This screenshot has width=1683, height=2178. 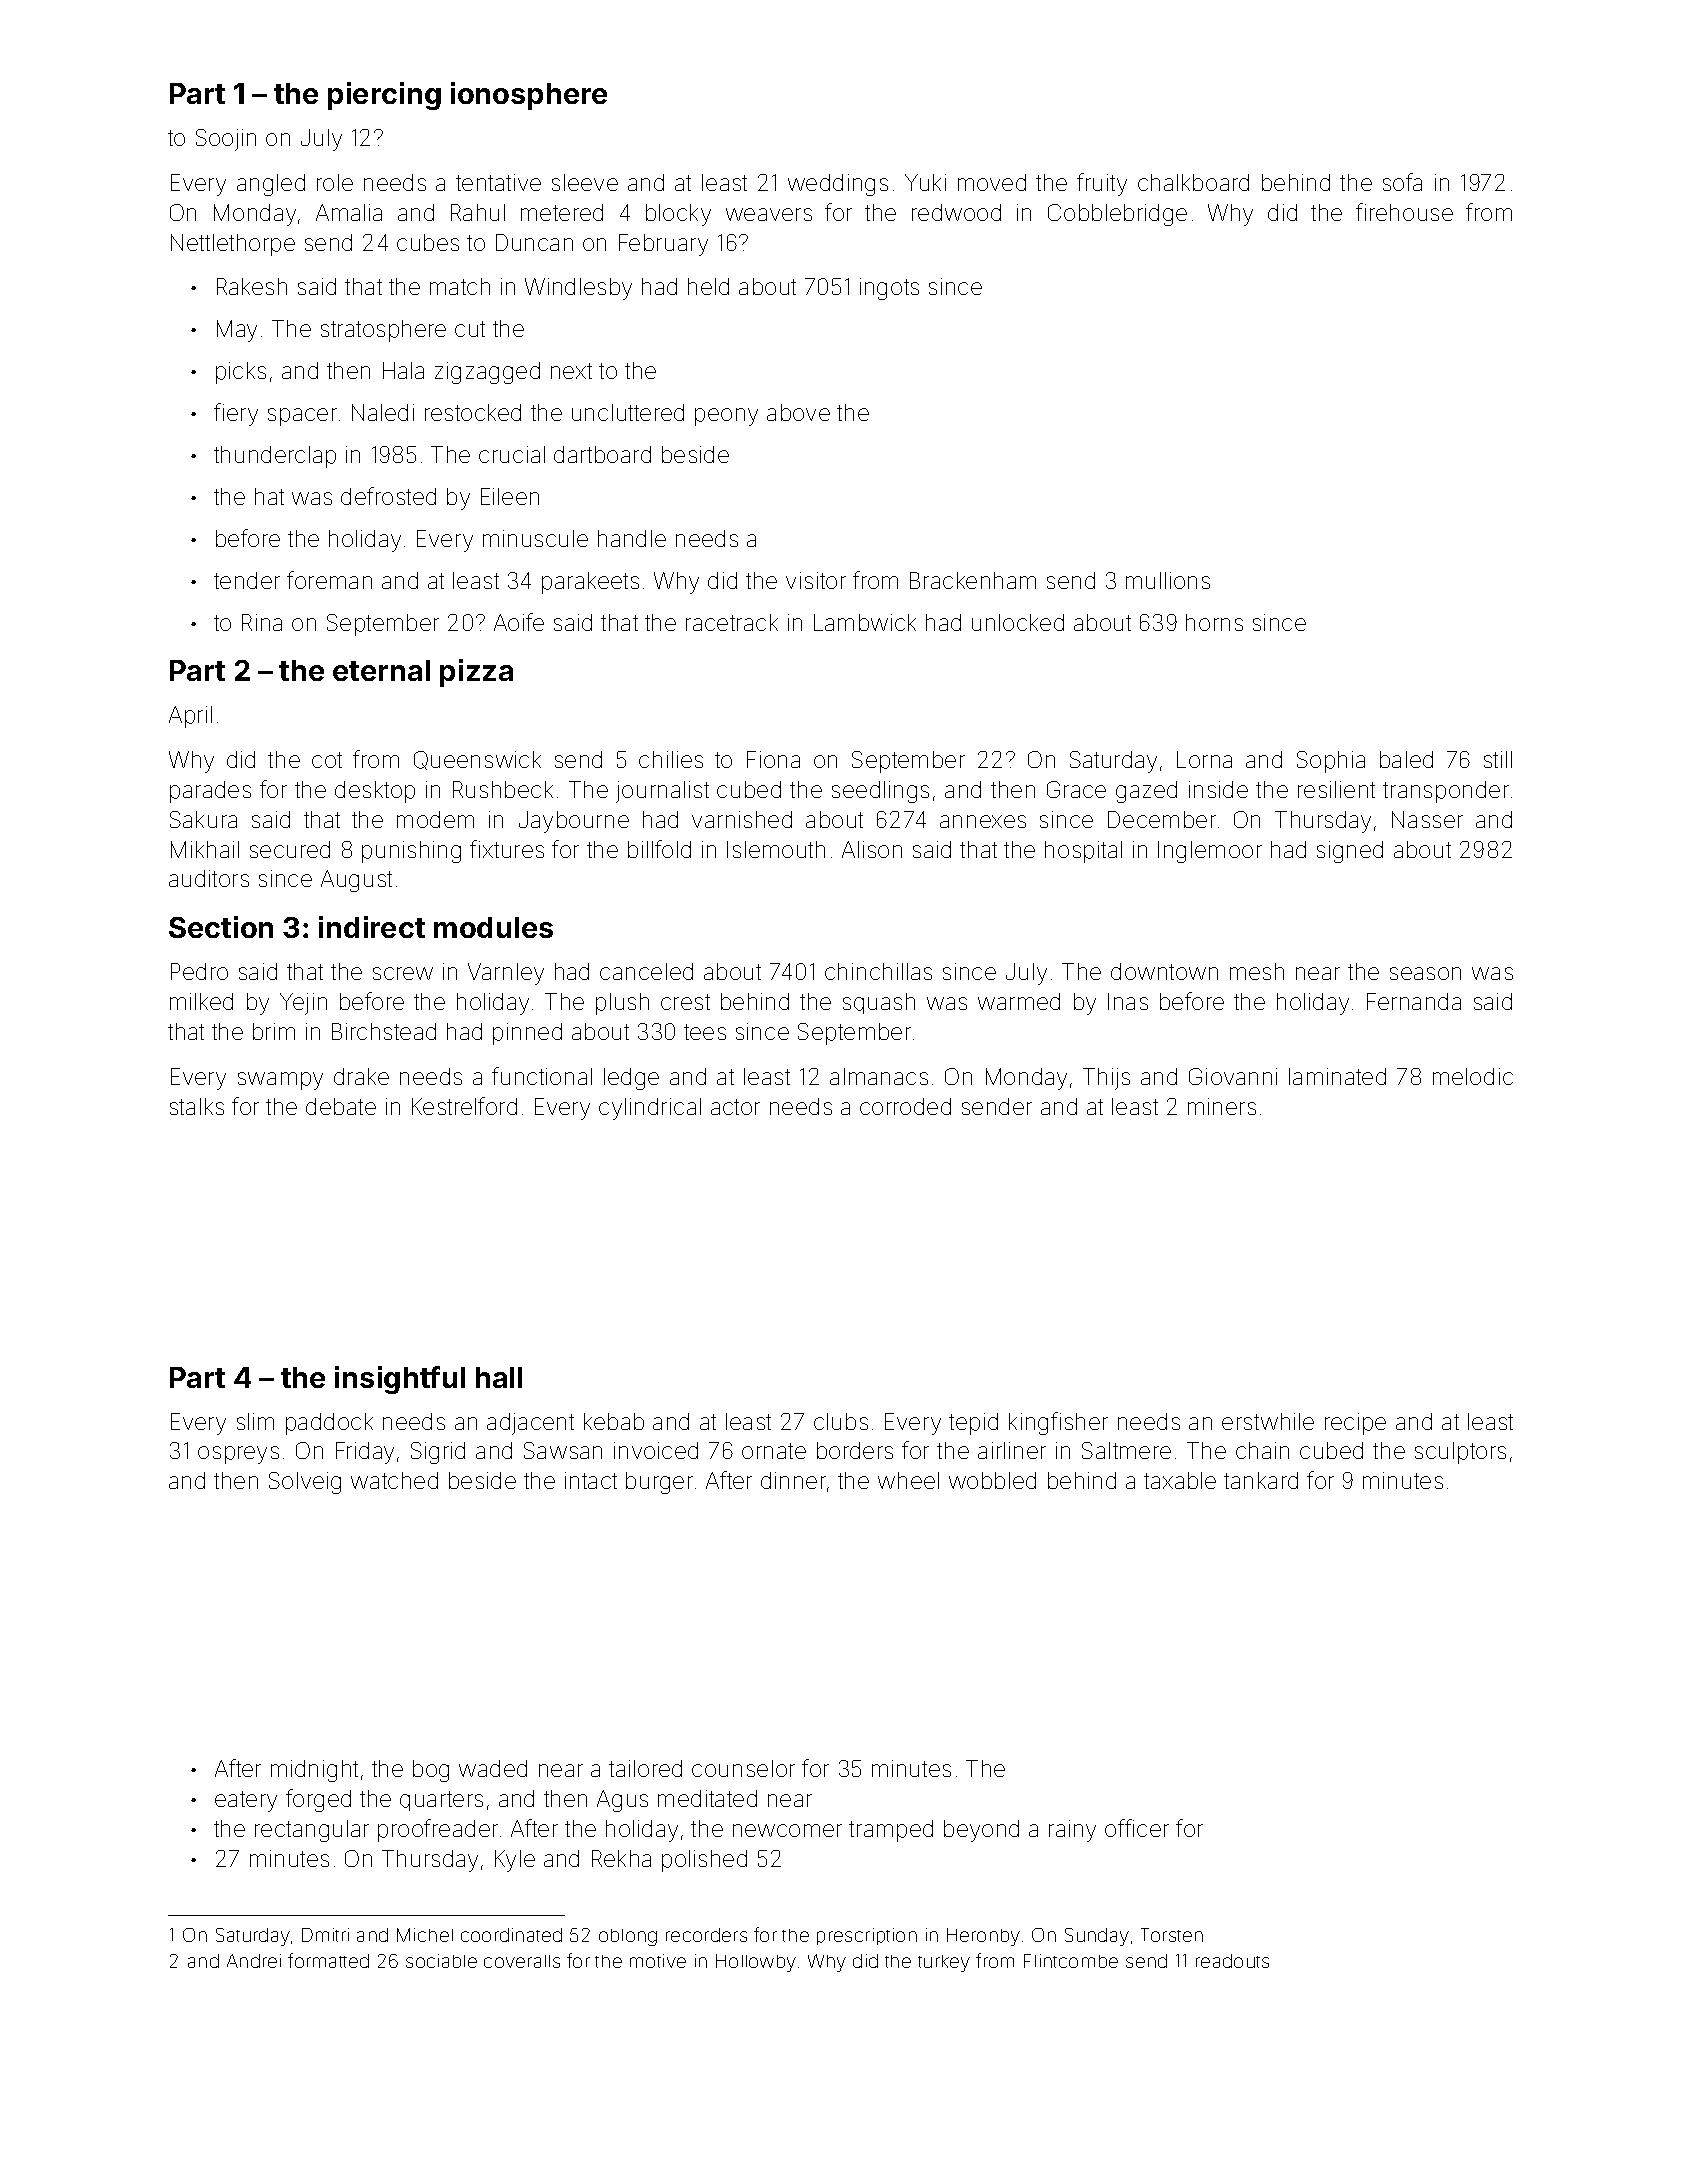 I want to click on ingots, so click(x=889, y=289).
